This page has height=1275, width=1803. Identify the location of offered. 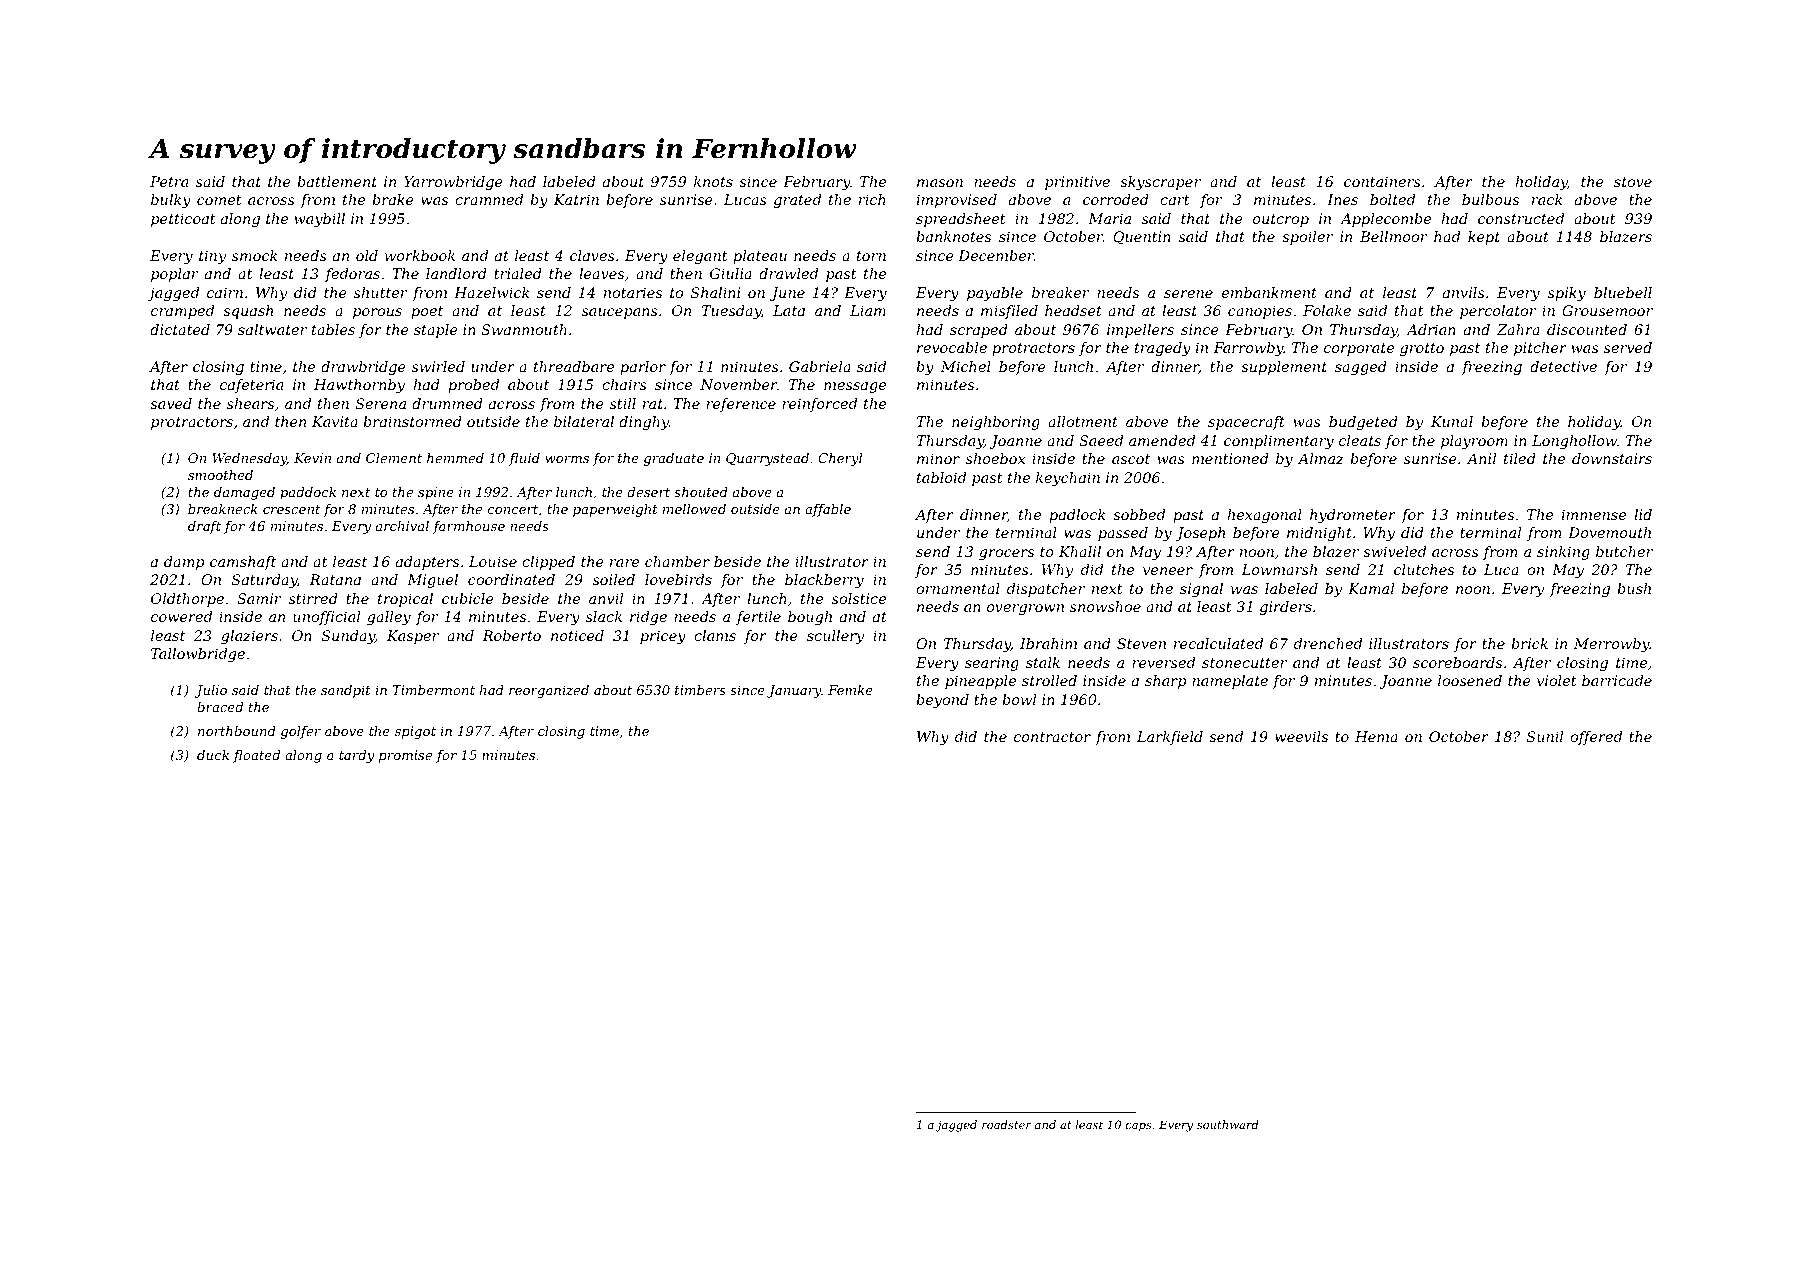
(1596, 738).
